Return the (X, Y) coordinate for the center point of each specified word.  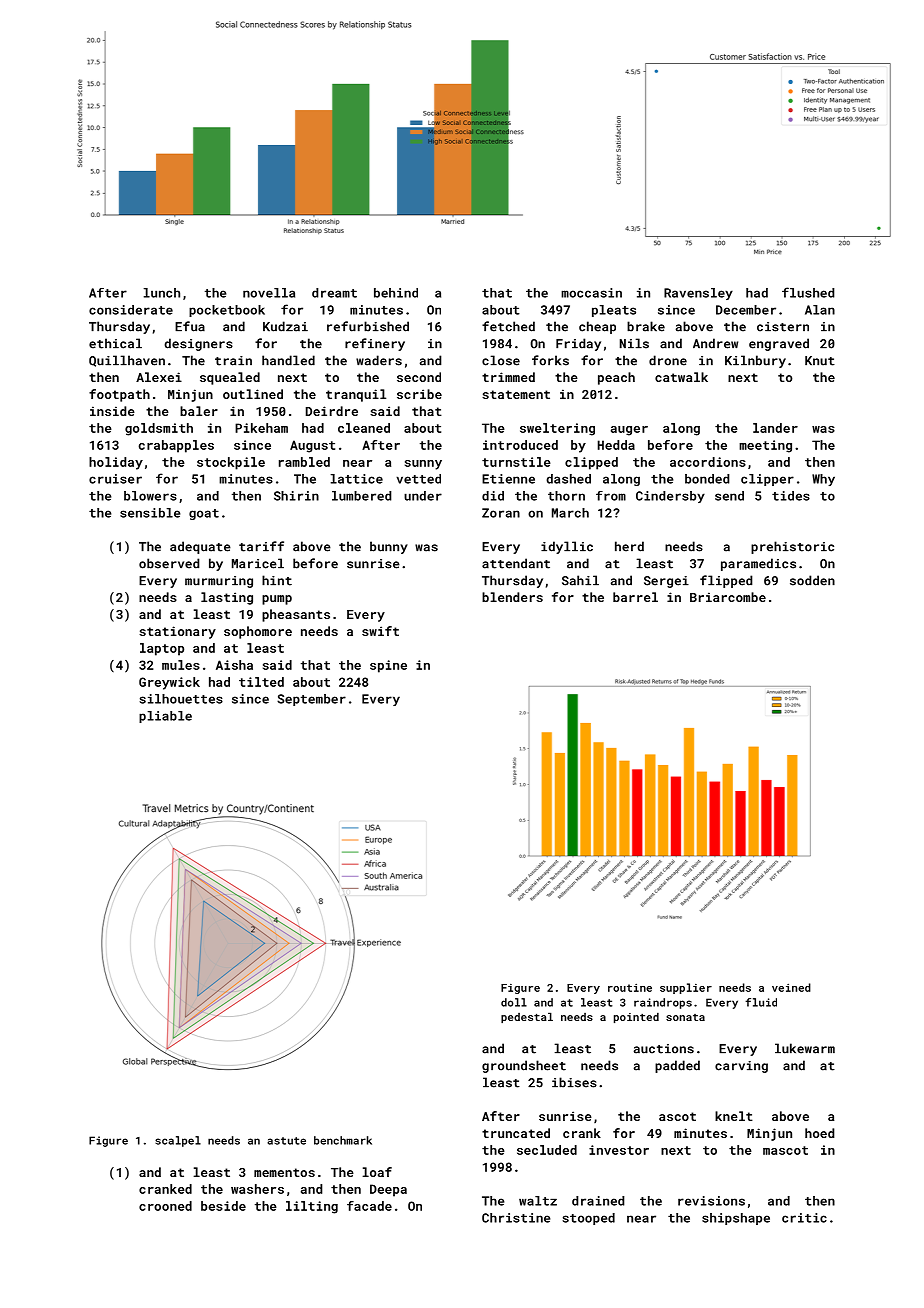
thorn (566, 496)
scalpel (178, 1141)
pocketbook (227, 311)
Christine (516, 1218)
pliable (165, 717)
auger (629, 431)
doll (514, 1002)
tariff (261, 546)
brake (646, 326)
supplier (686, 988)
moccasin (591, 293)
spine (388, 666)
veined (791, 987)
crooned (165, 1206)
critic (804, 1218)
